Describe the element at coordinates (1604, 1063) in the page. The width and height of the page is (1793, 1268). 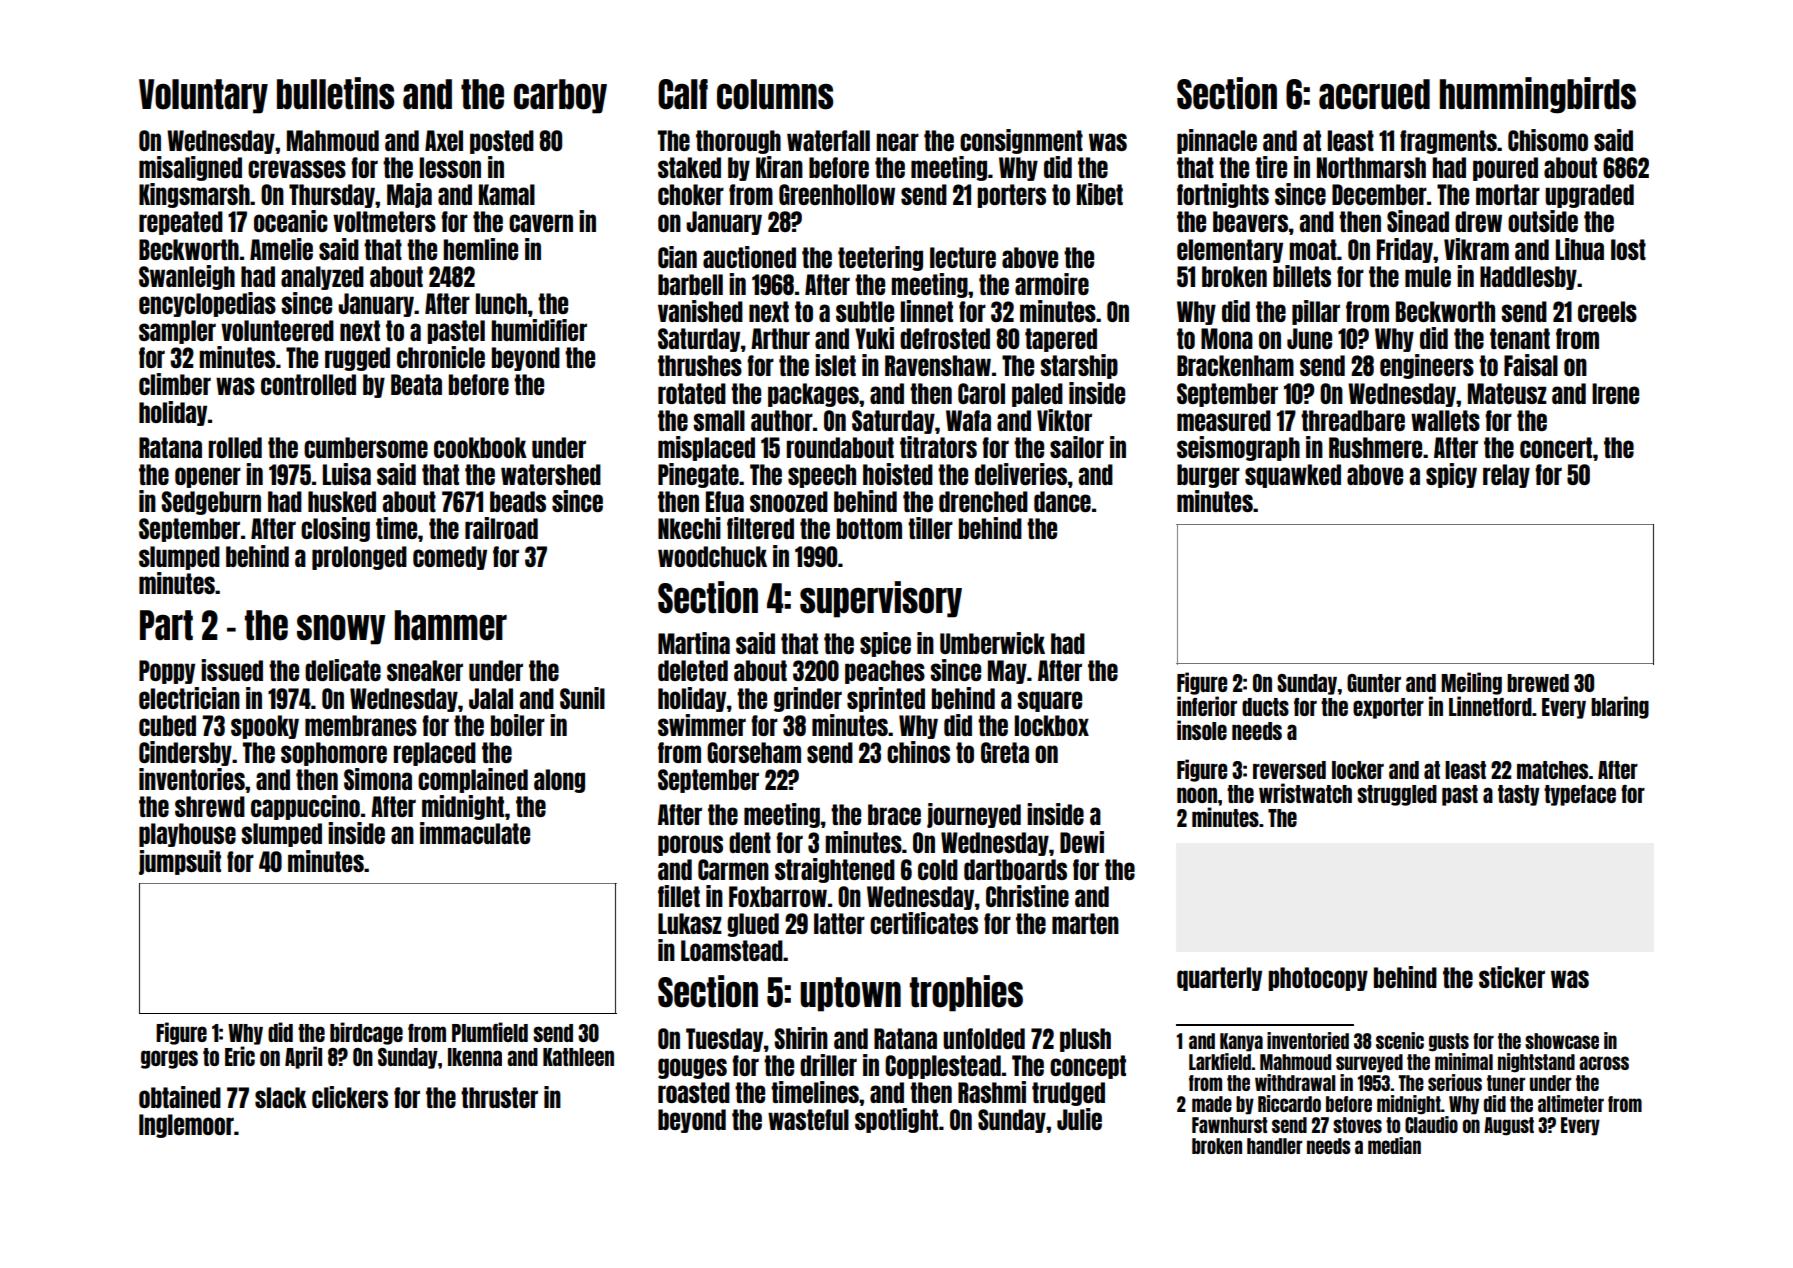
I see `across` at that location.
